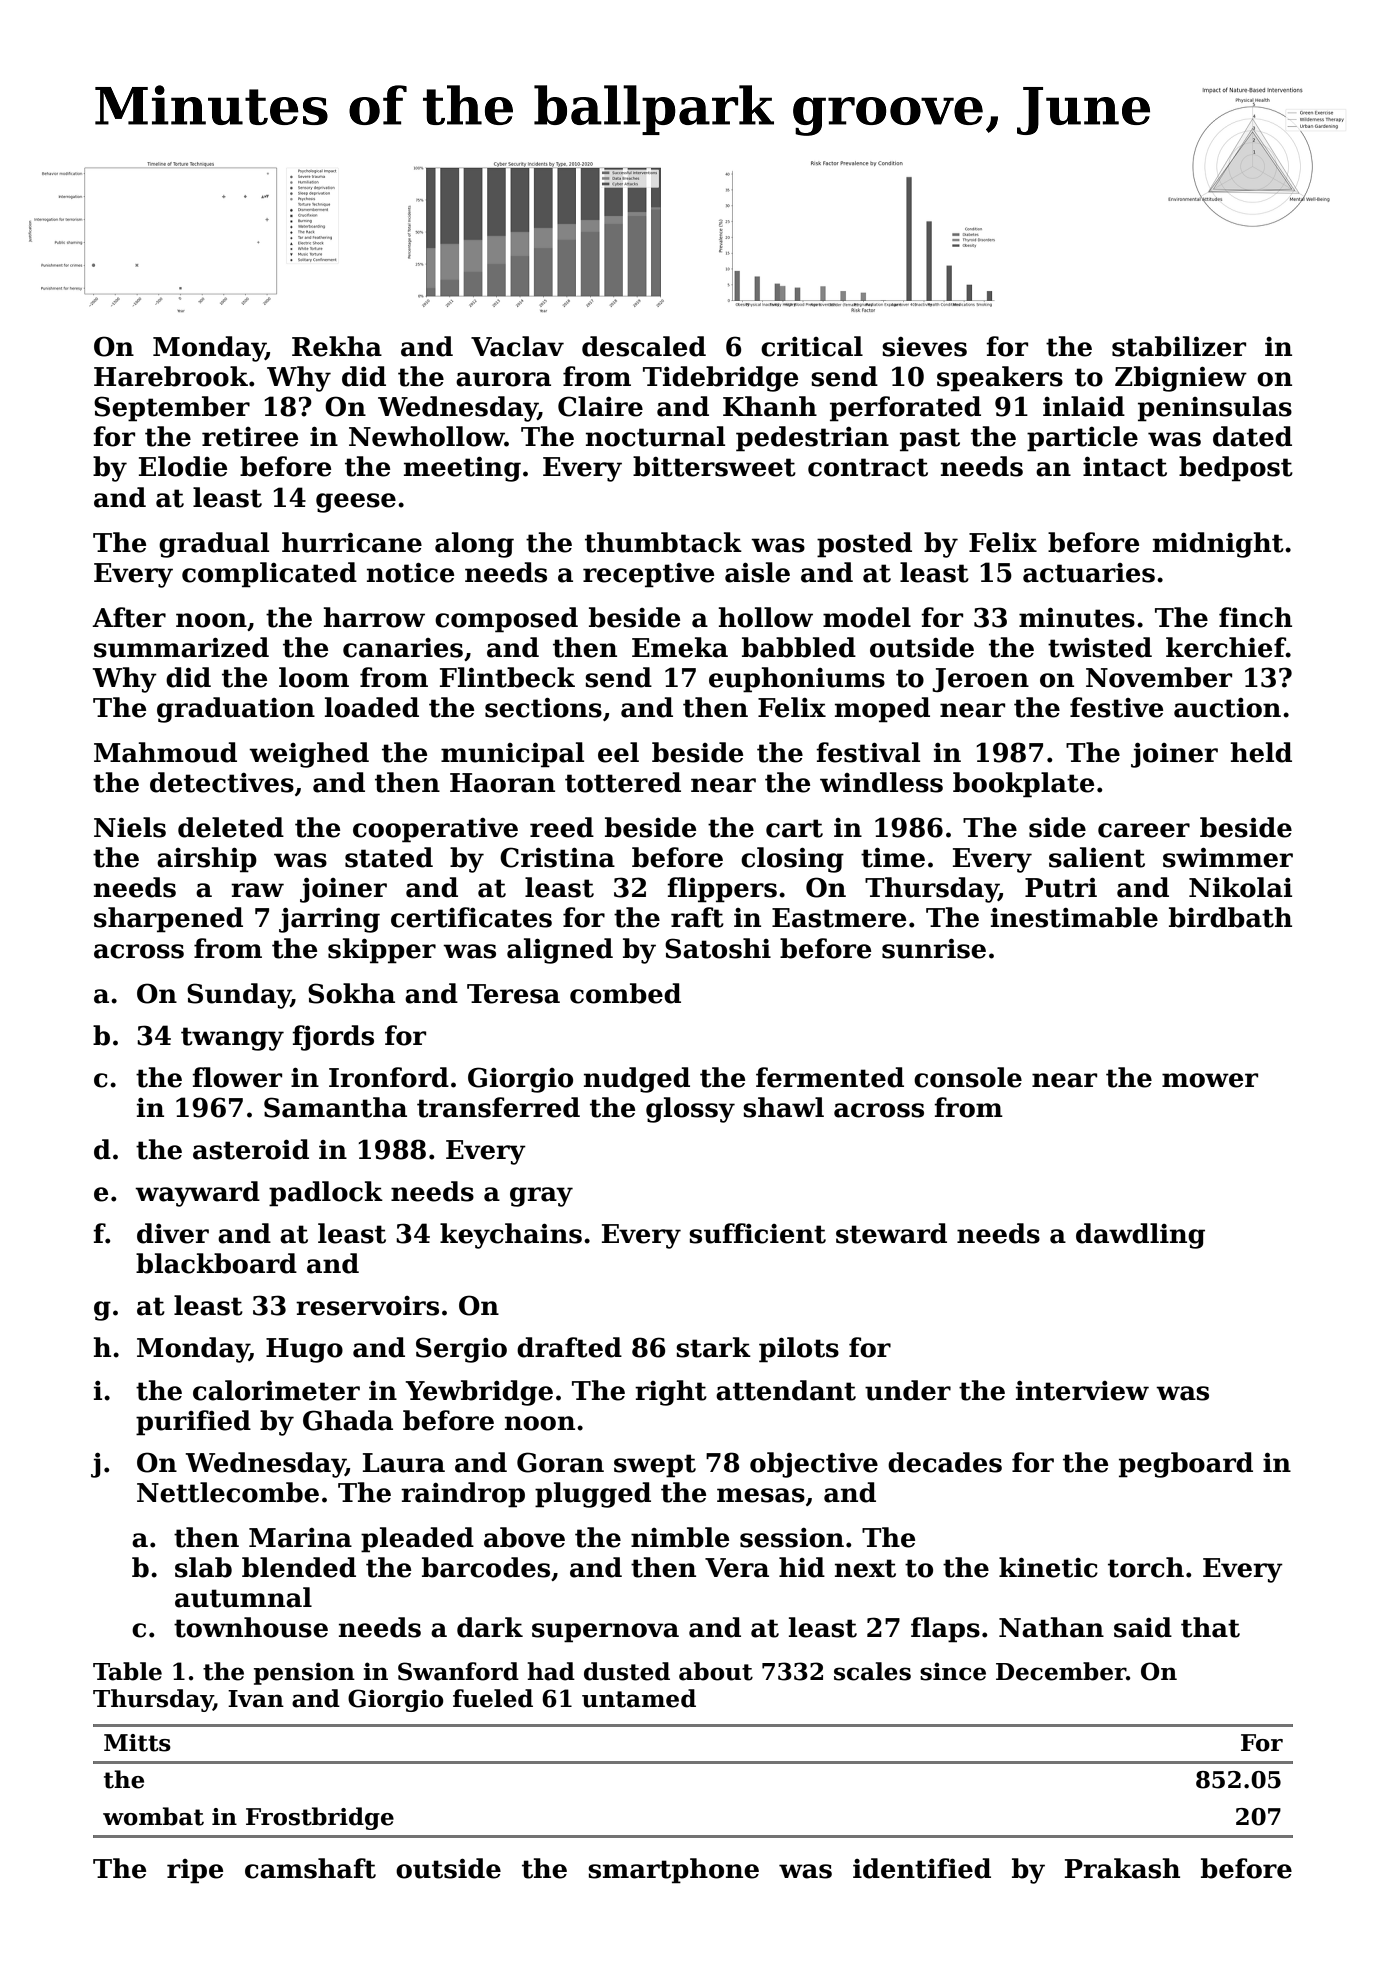 Image resolution: width=1386 pixels, height=1969 pixels. What do you see at coordinates (237, 1077) in the screenshot?
I see `flower` at bounding box center [237, 1077].
